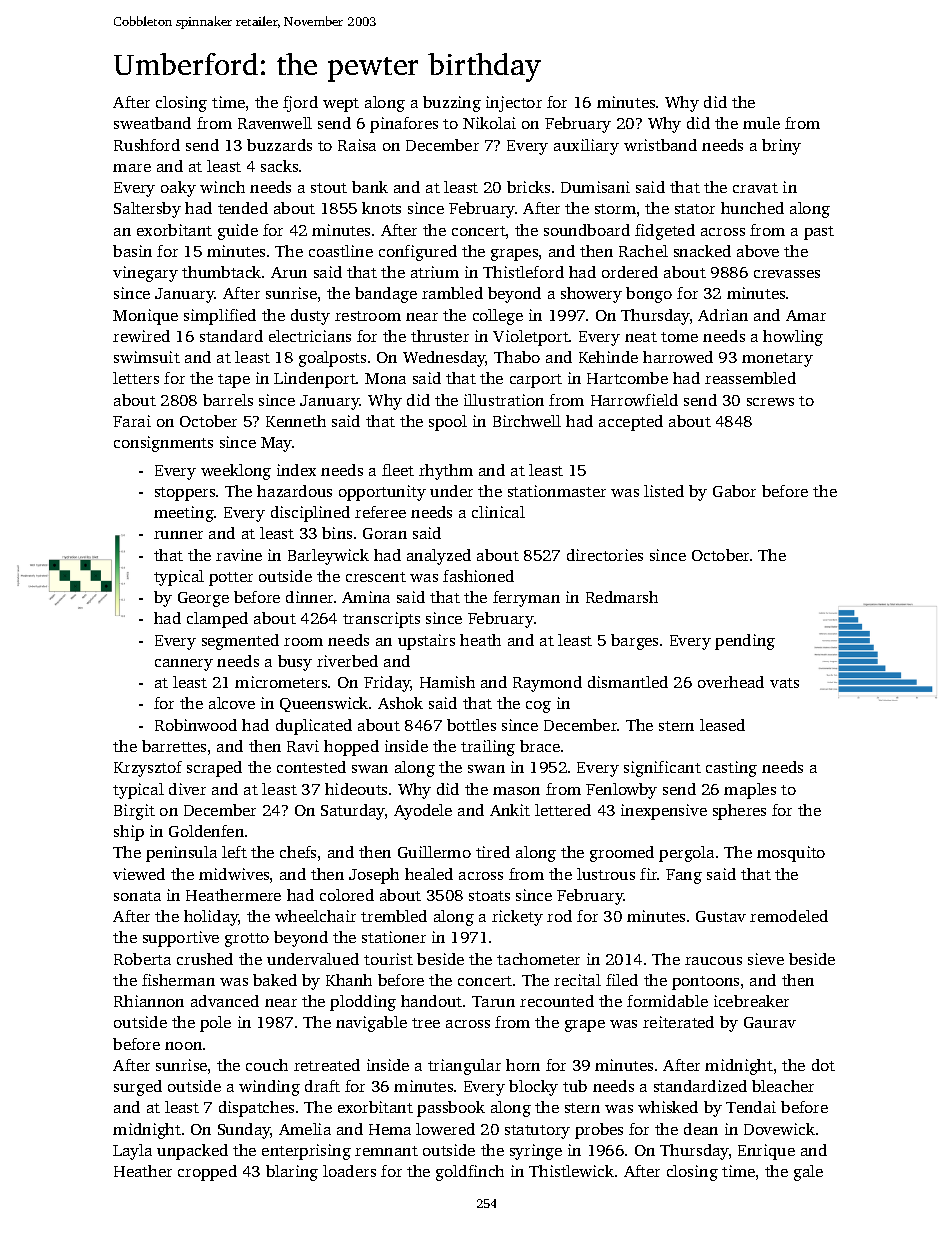  I want to click on sweatband, so click(152, 123).
